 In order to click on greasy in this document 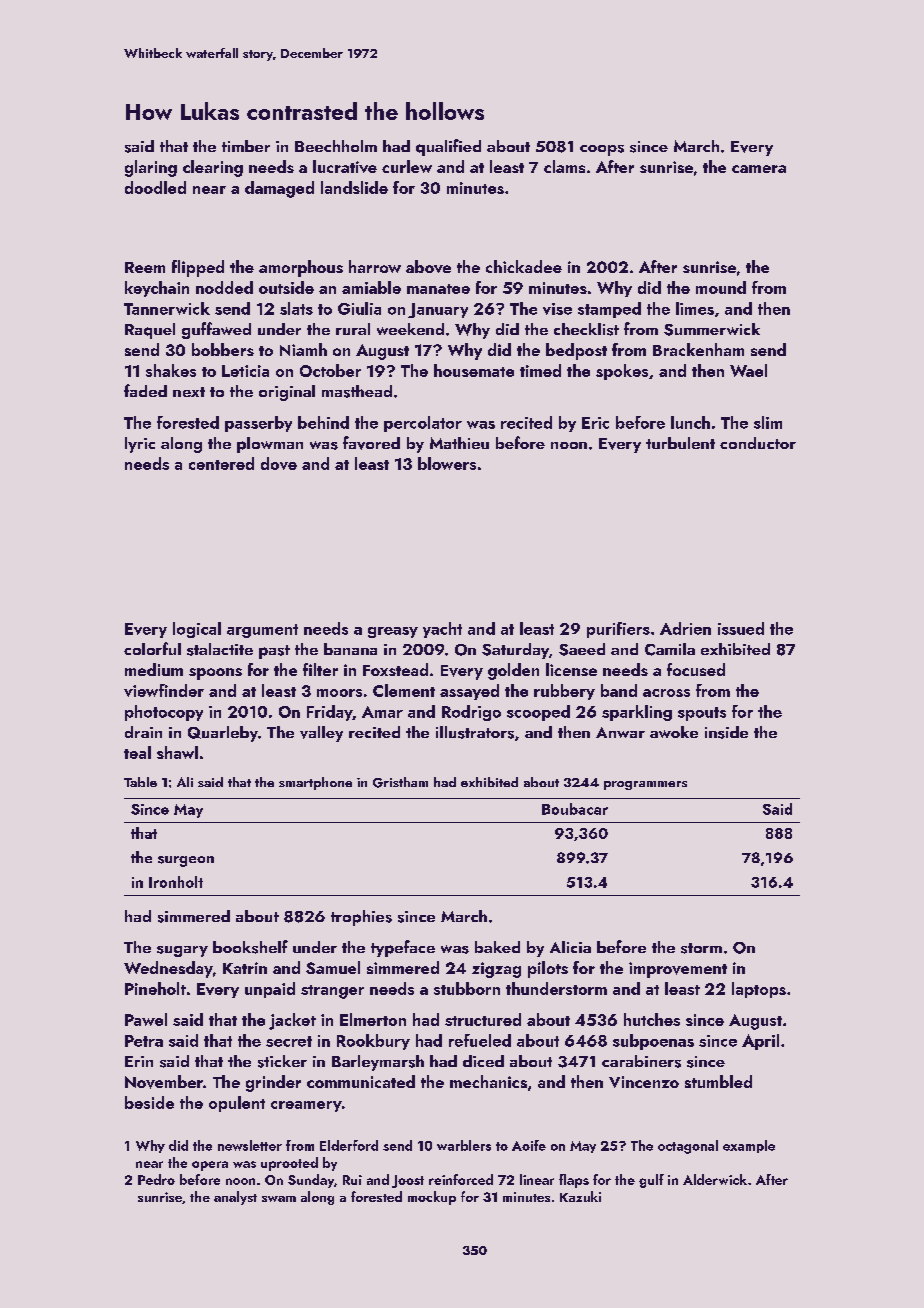, I will do `click(393, 632)`.
